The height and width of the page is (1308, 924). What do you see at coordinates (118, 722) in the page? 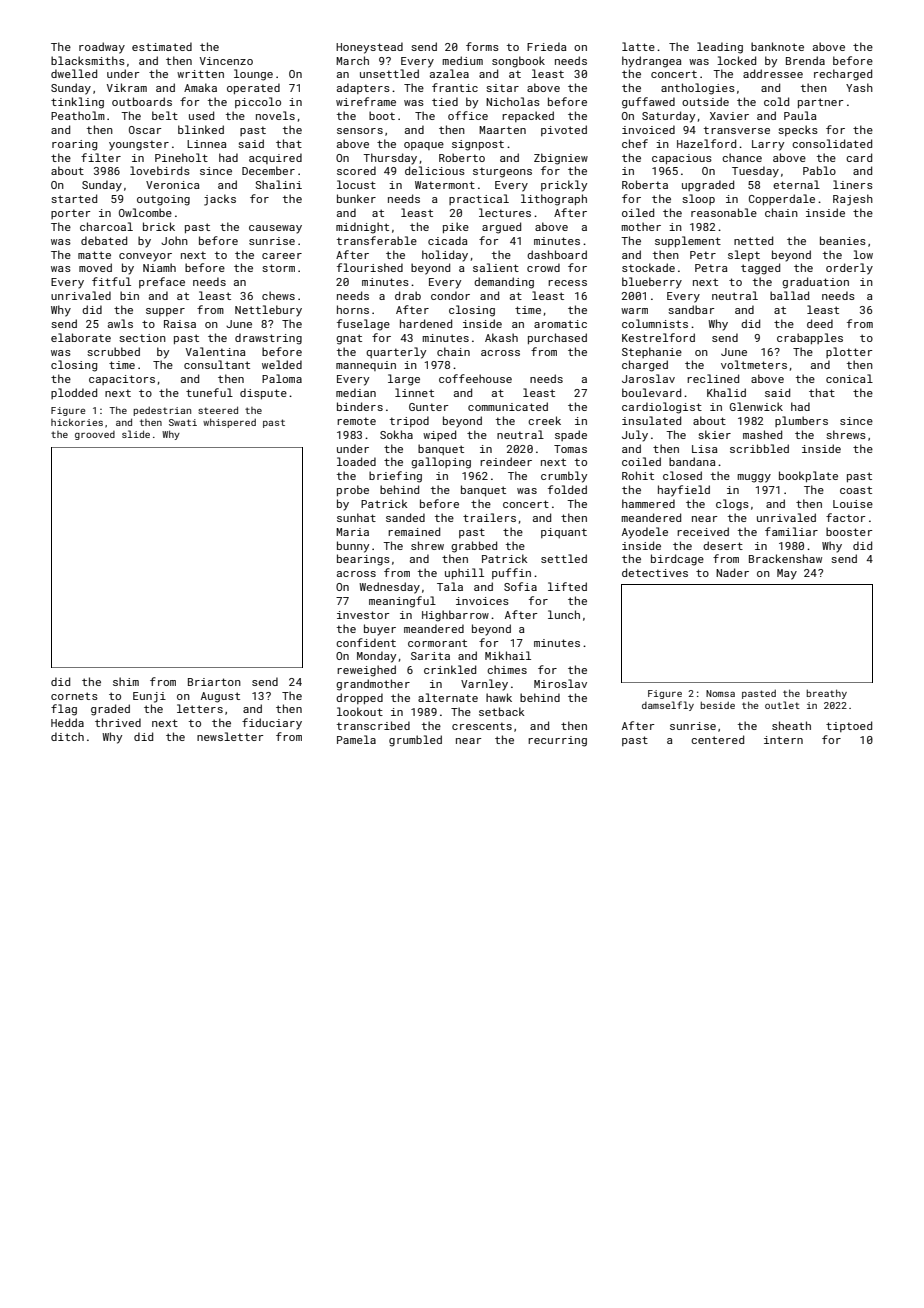
I see `thrived` at bounding box center [118, 722].
